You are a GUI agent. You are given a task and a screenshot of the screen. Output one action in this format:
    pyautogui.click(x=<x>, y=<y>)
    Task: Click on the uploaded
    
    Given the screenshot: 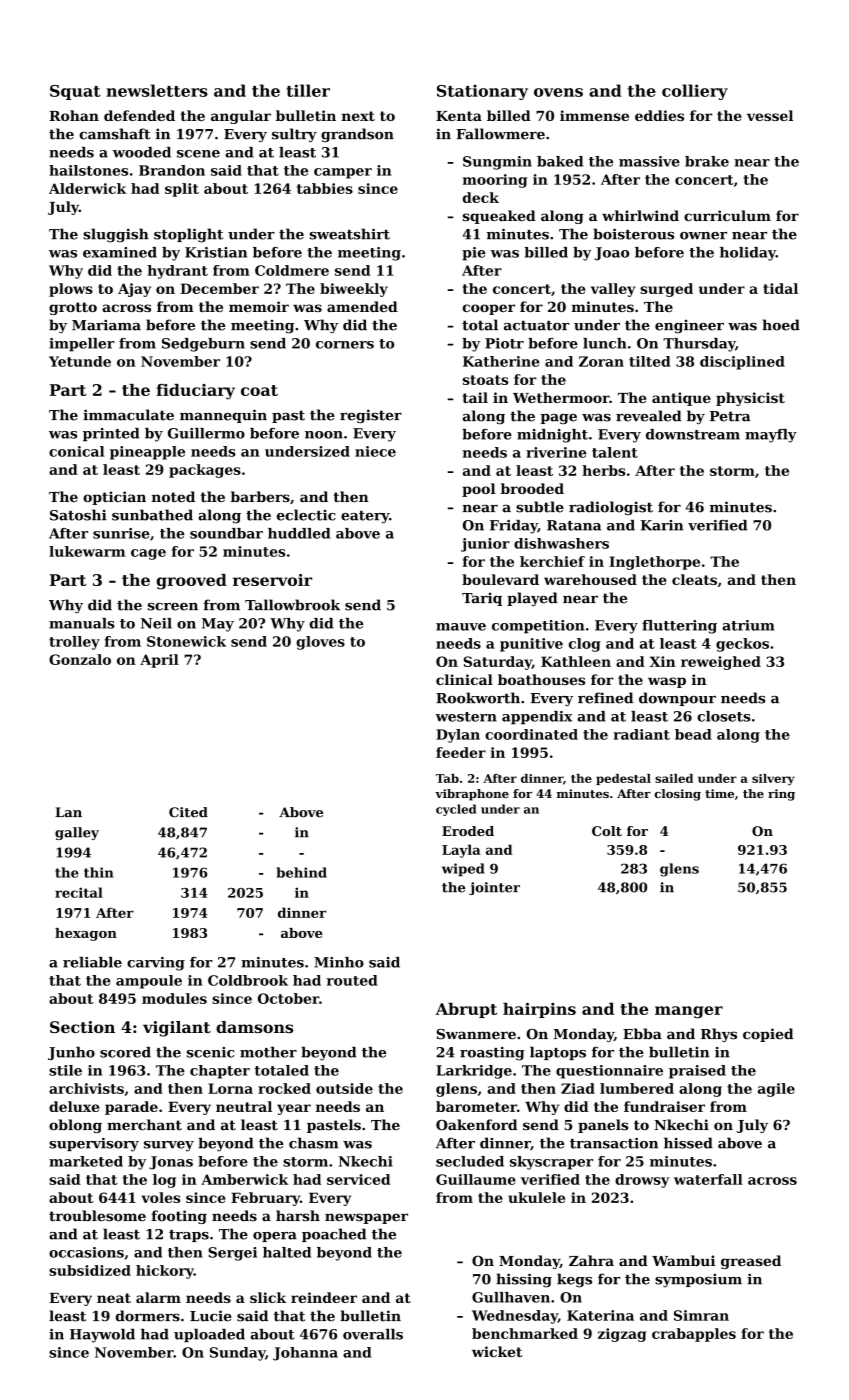 What is the action you would take?
    pyautogui.click(x=209, y=1335)
